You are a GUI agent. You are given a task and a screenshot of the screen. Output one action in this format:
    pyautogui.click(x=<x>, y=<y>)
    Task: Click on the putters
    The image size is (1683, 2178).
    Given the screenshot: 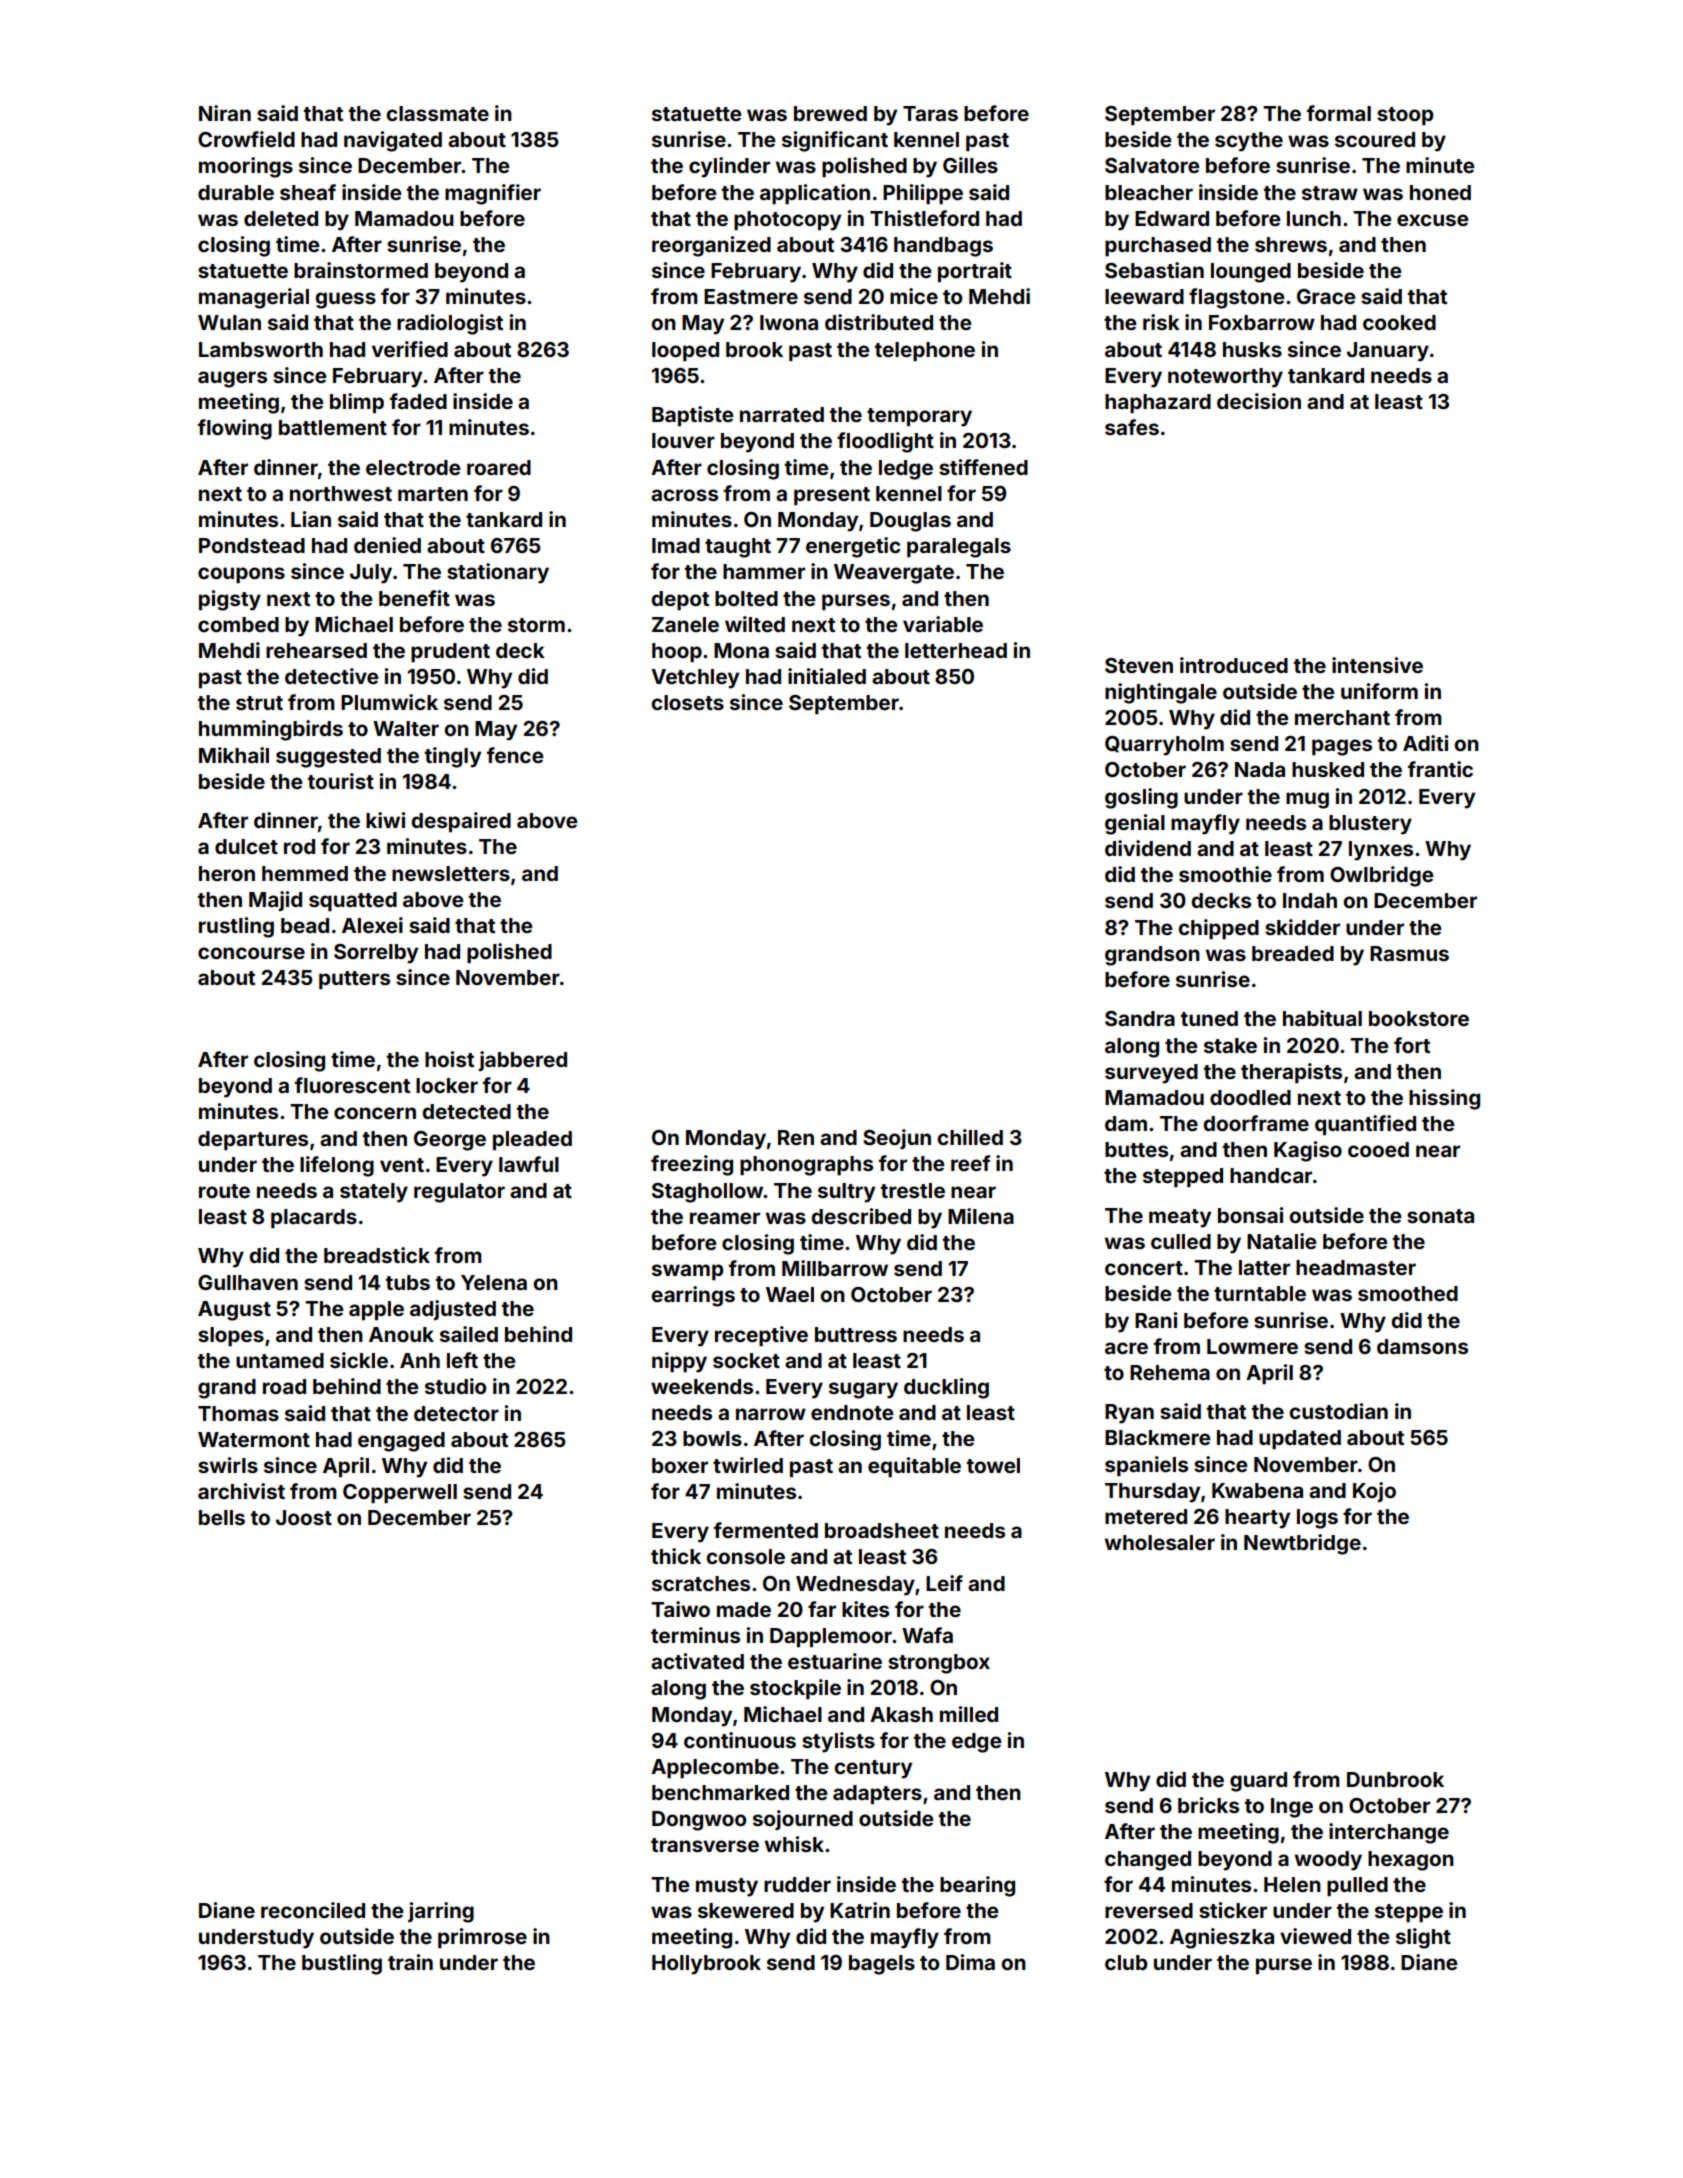 What is the action you would take?
    pyautogui.click(x=354, y=980)
